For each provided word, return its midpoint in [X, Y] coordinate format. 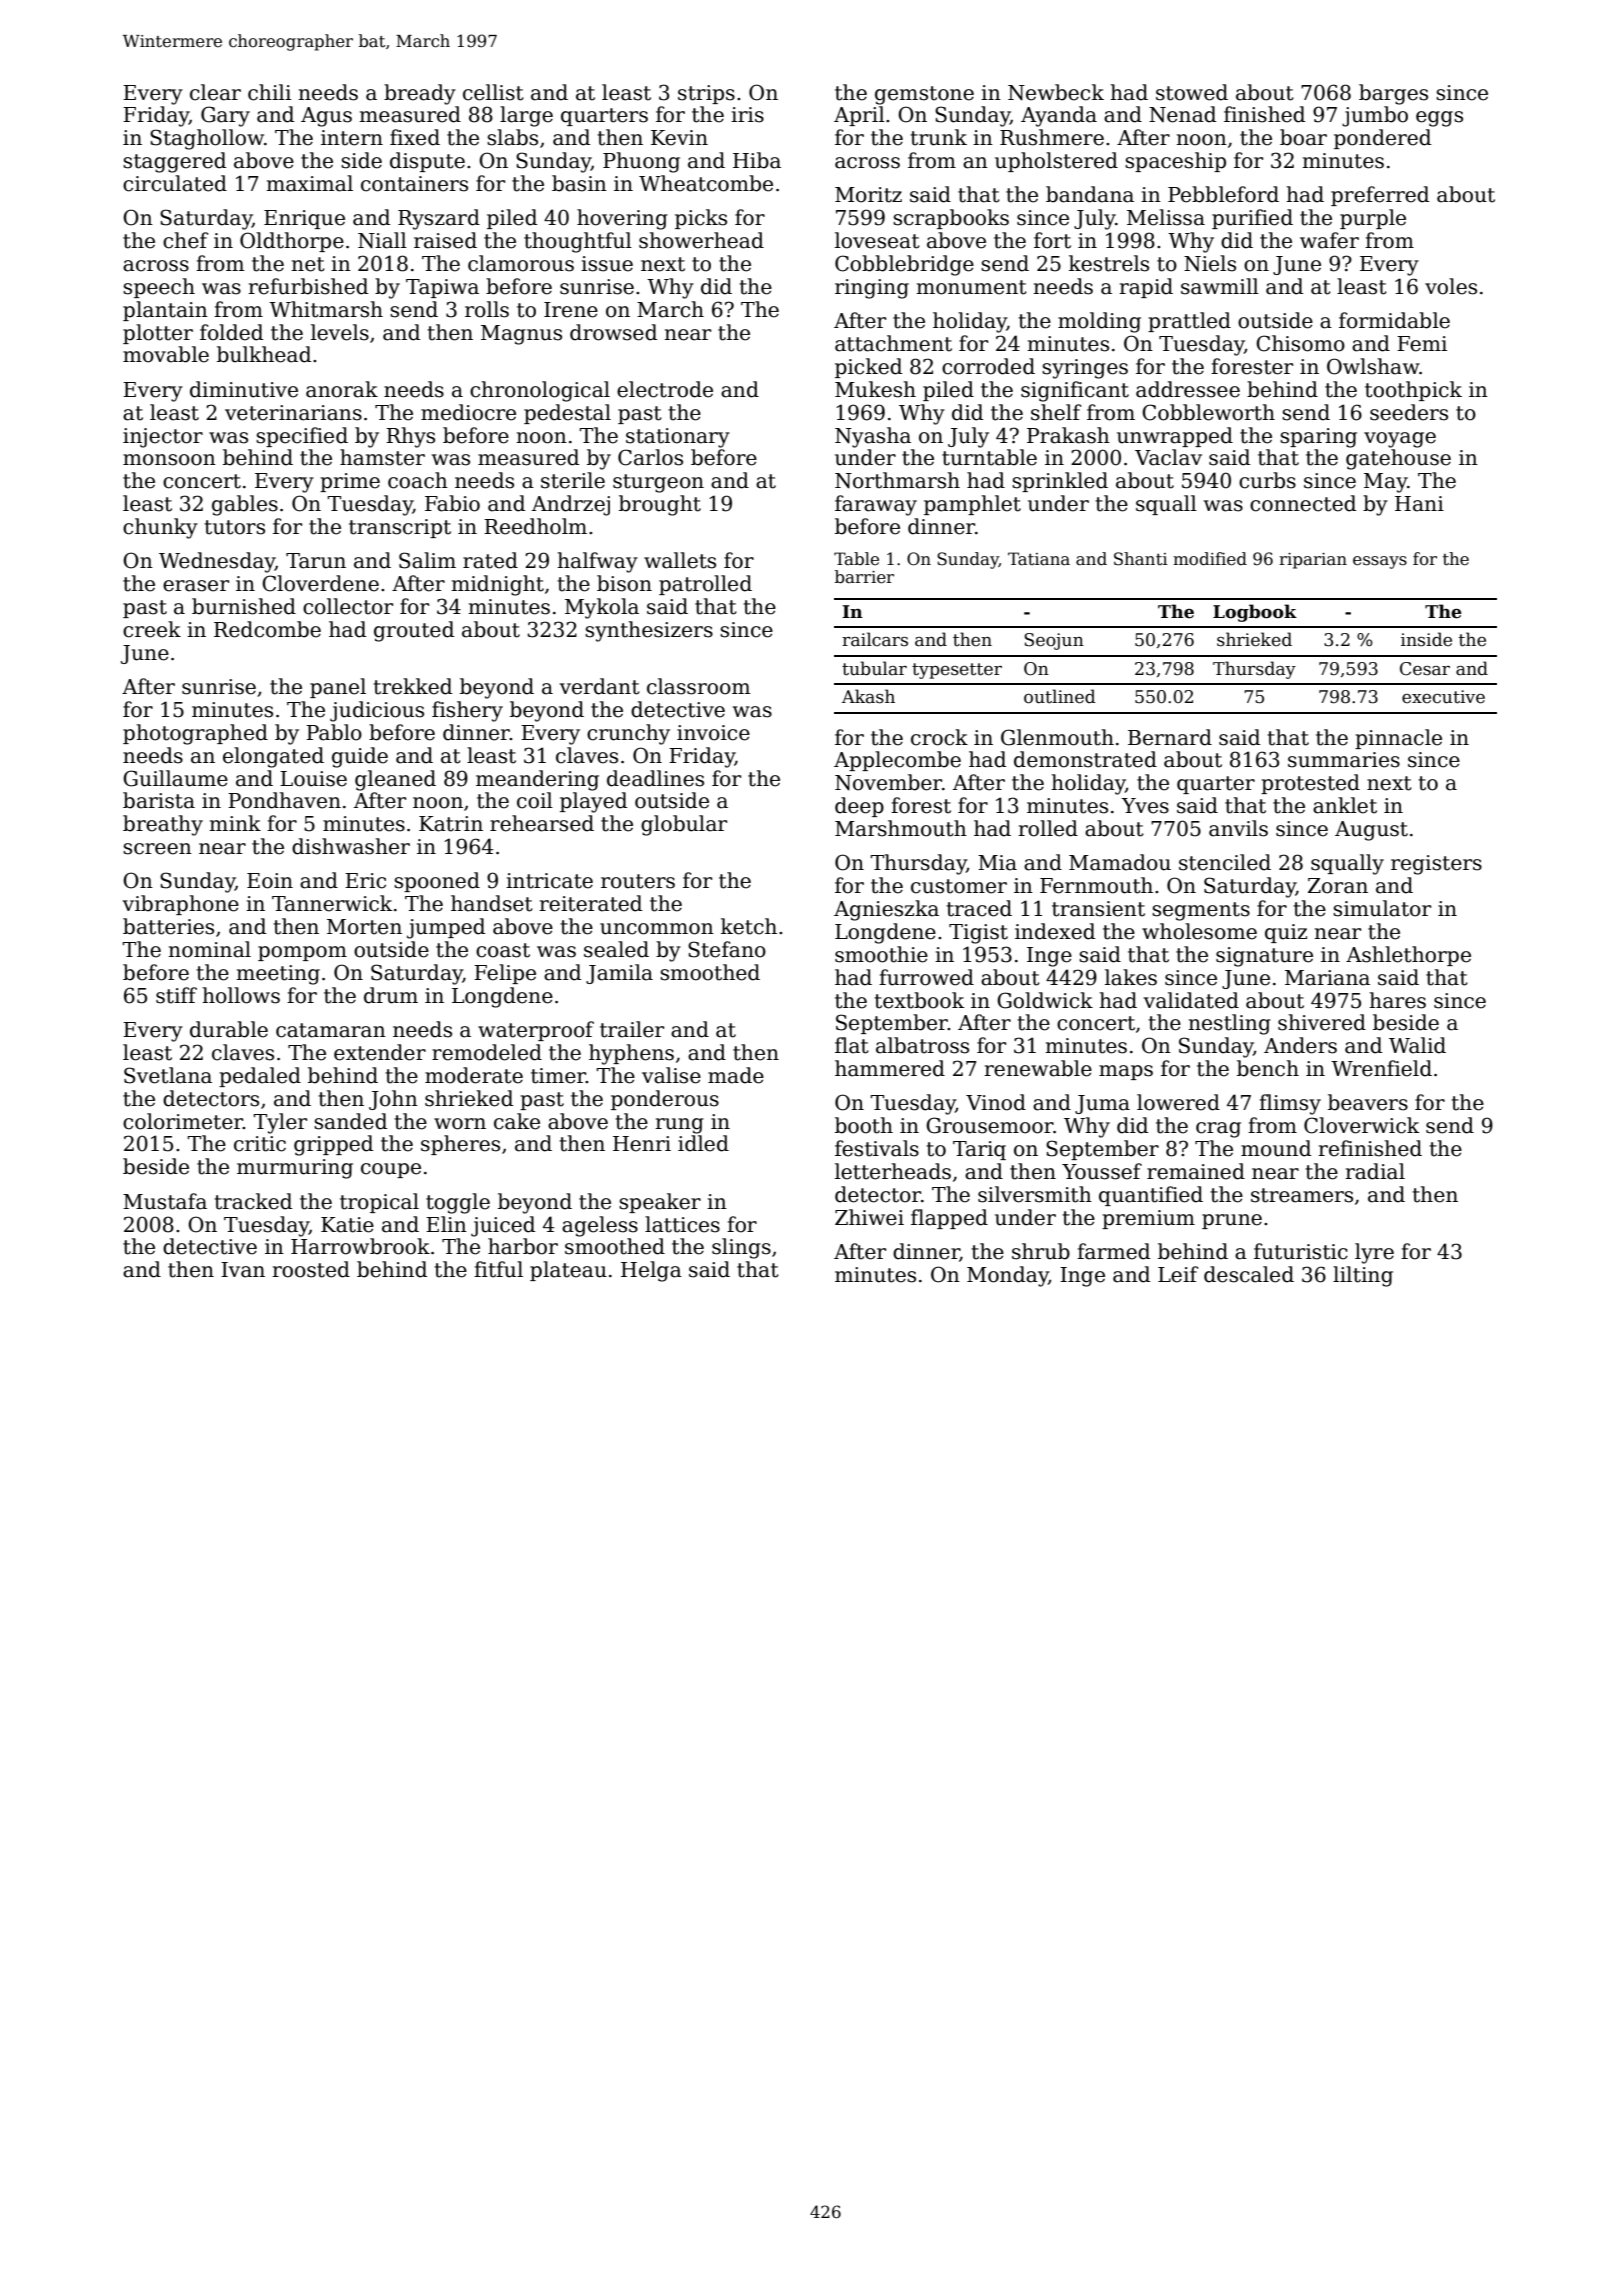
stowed [1192, 92]
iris [747, 115]
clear [215, 92]
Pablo [334, 732]
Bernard [1170, 737]
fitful [498, 1269]
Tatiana [1039, 559]
